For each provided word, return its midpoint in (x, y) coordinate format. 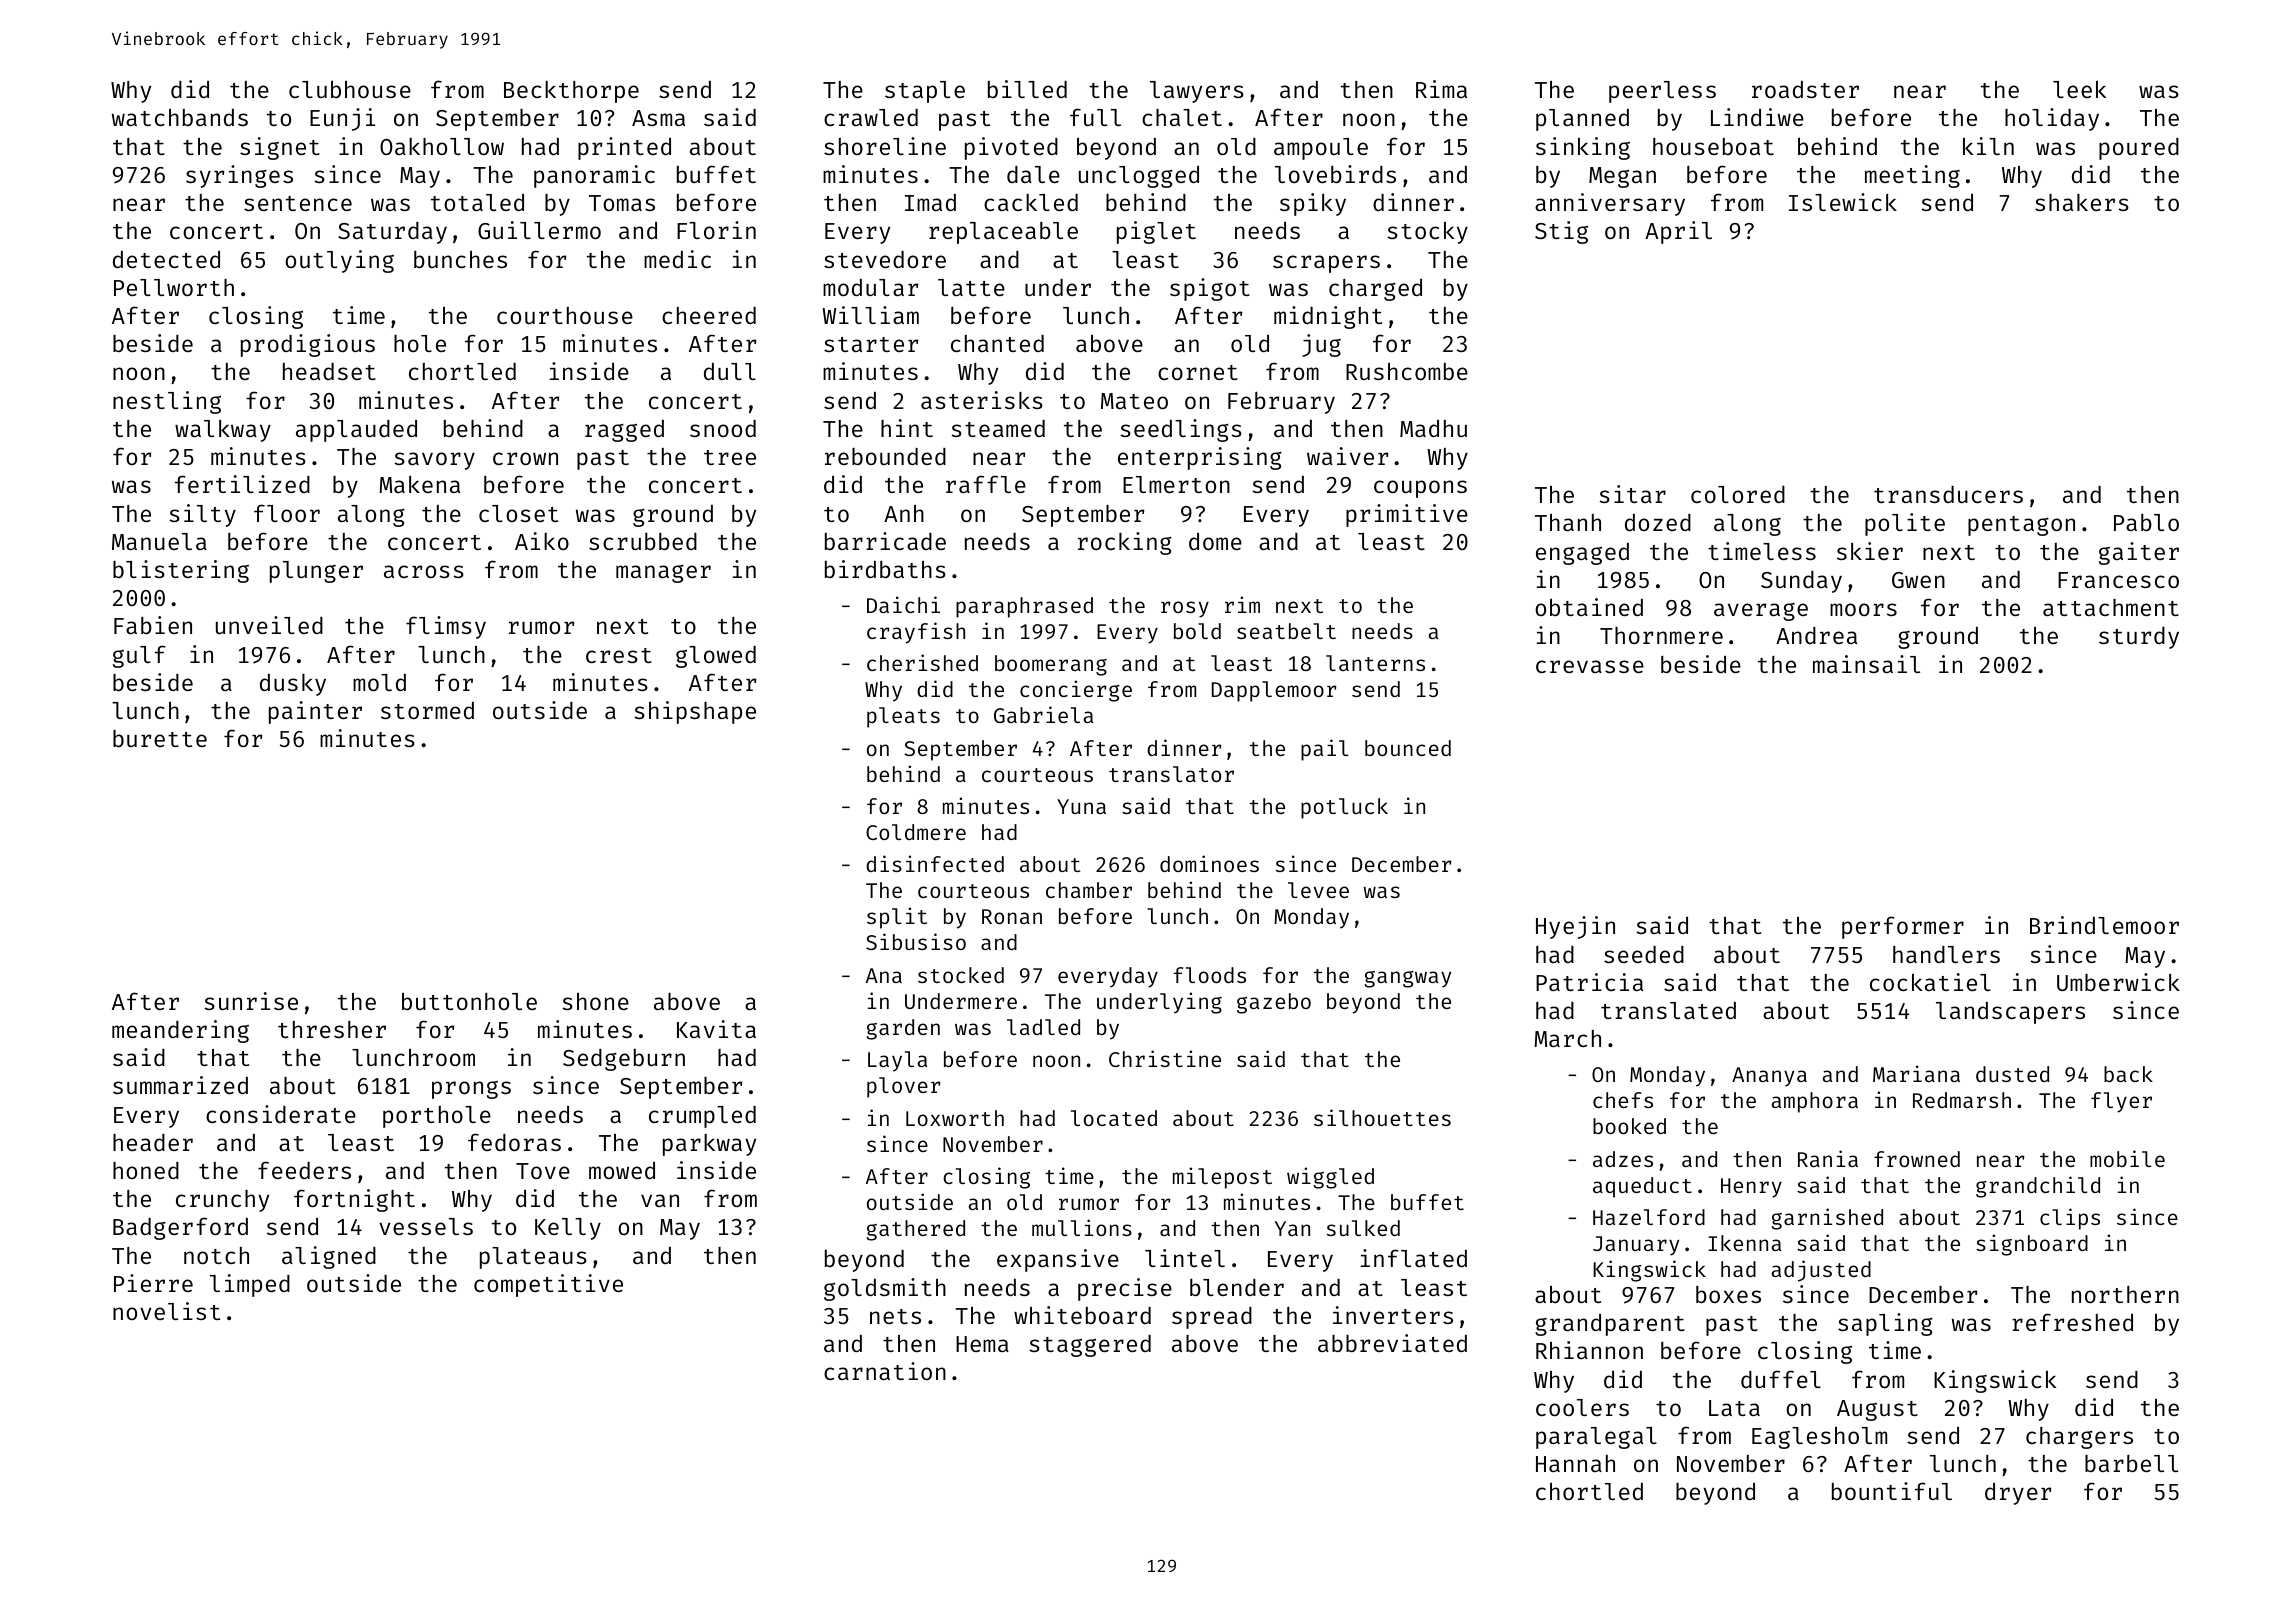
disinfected (935, 863)
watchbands (180, 117)
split (897, 918)
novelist (166, 1311)
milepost (1222, 1178)
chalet (1182, 117)
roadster (1805, 89)
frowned (1917, 1159)
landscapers (2010, 1012)
